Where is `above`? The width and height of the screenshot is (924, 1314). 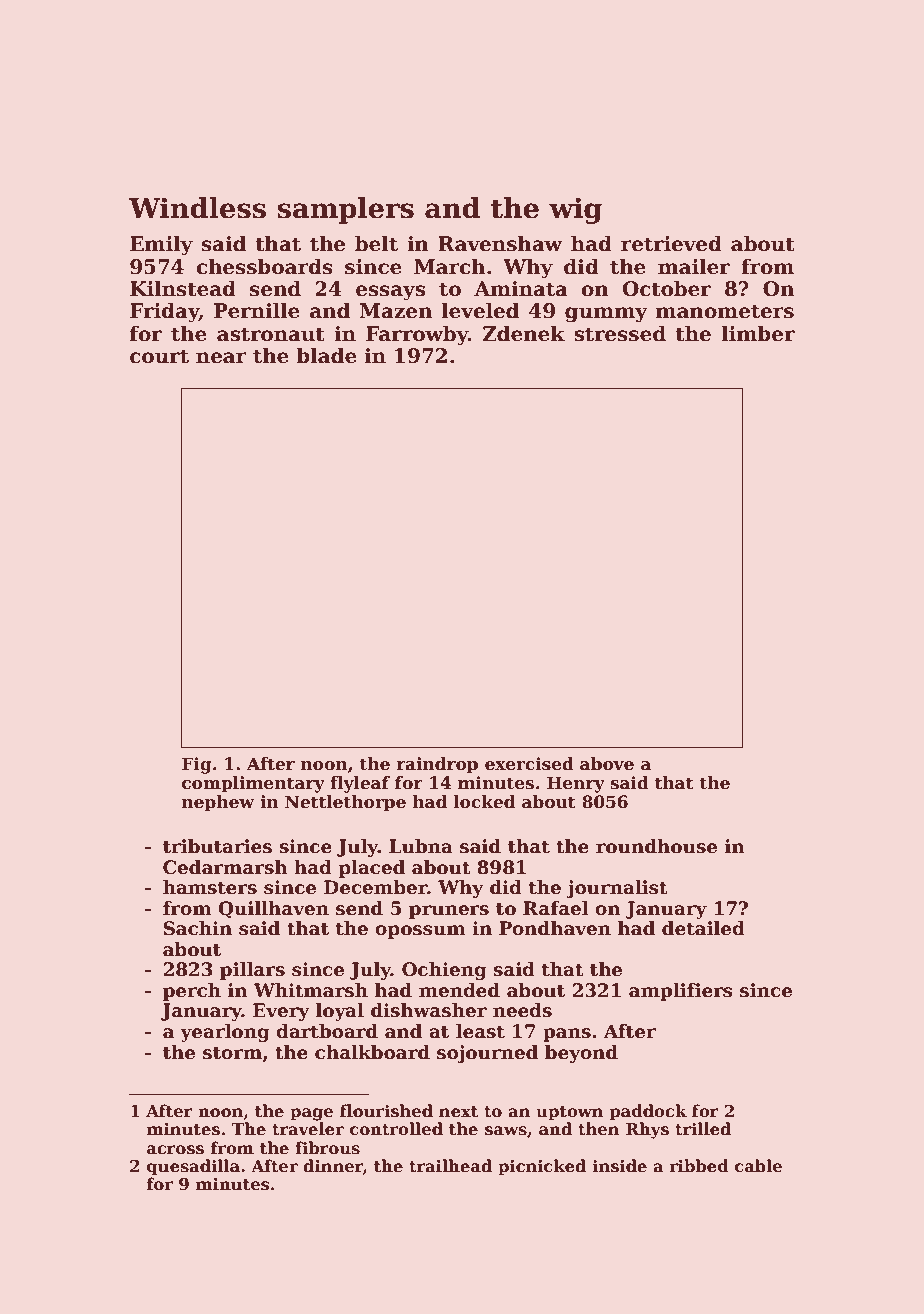
above is located at coordinates (607, 764).
